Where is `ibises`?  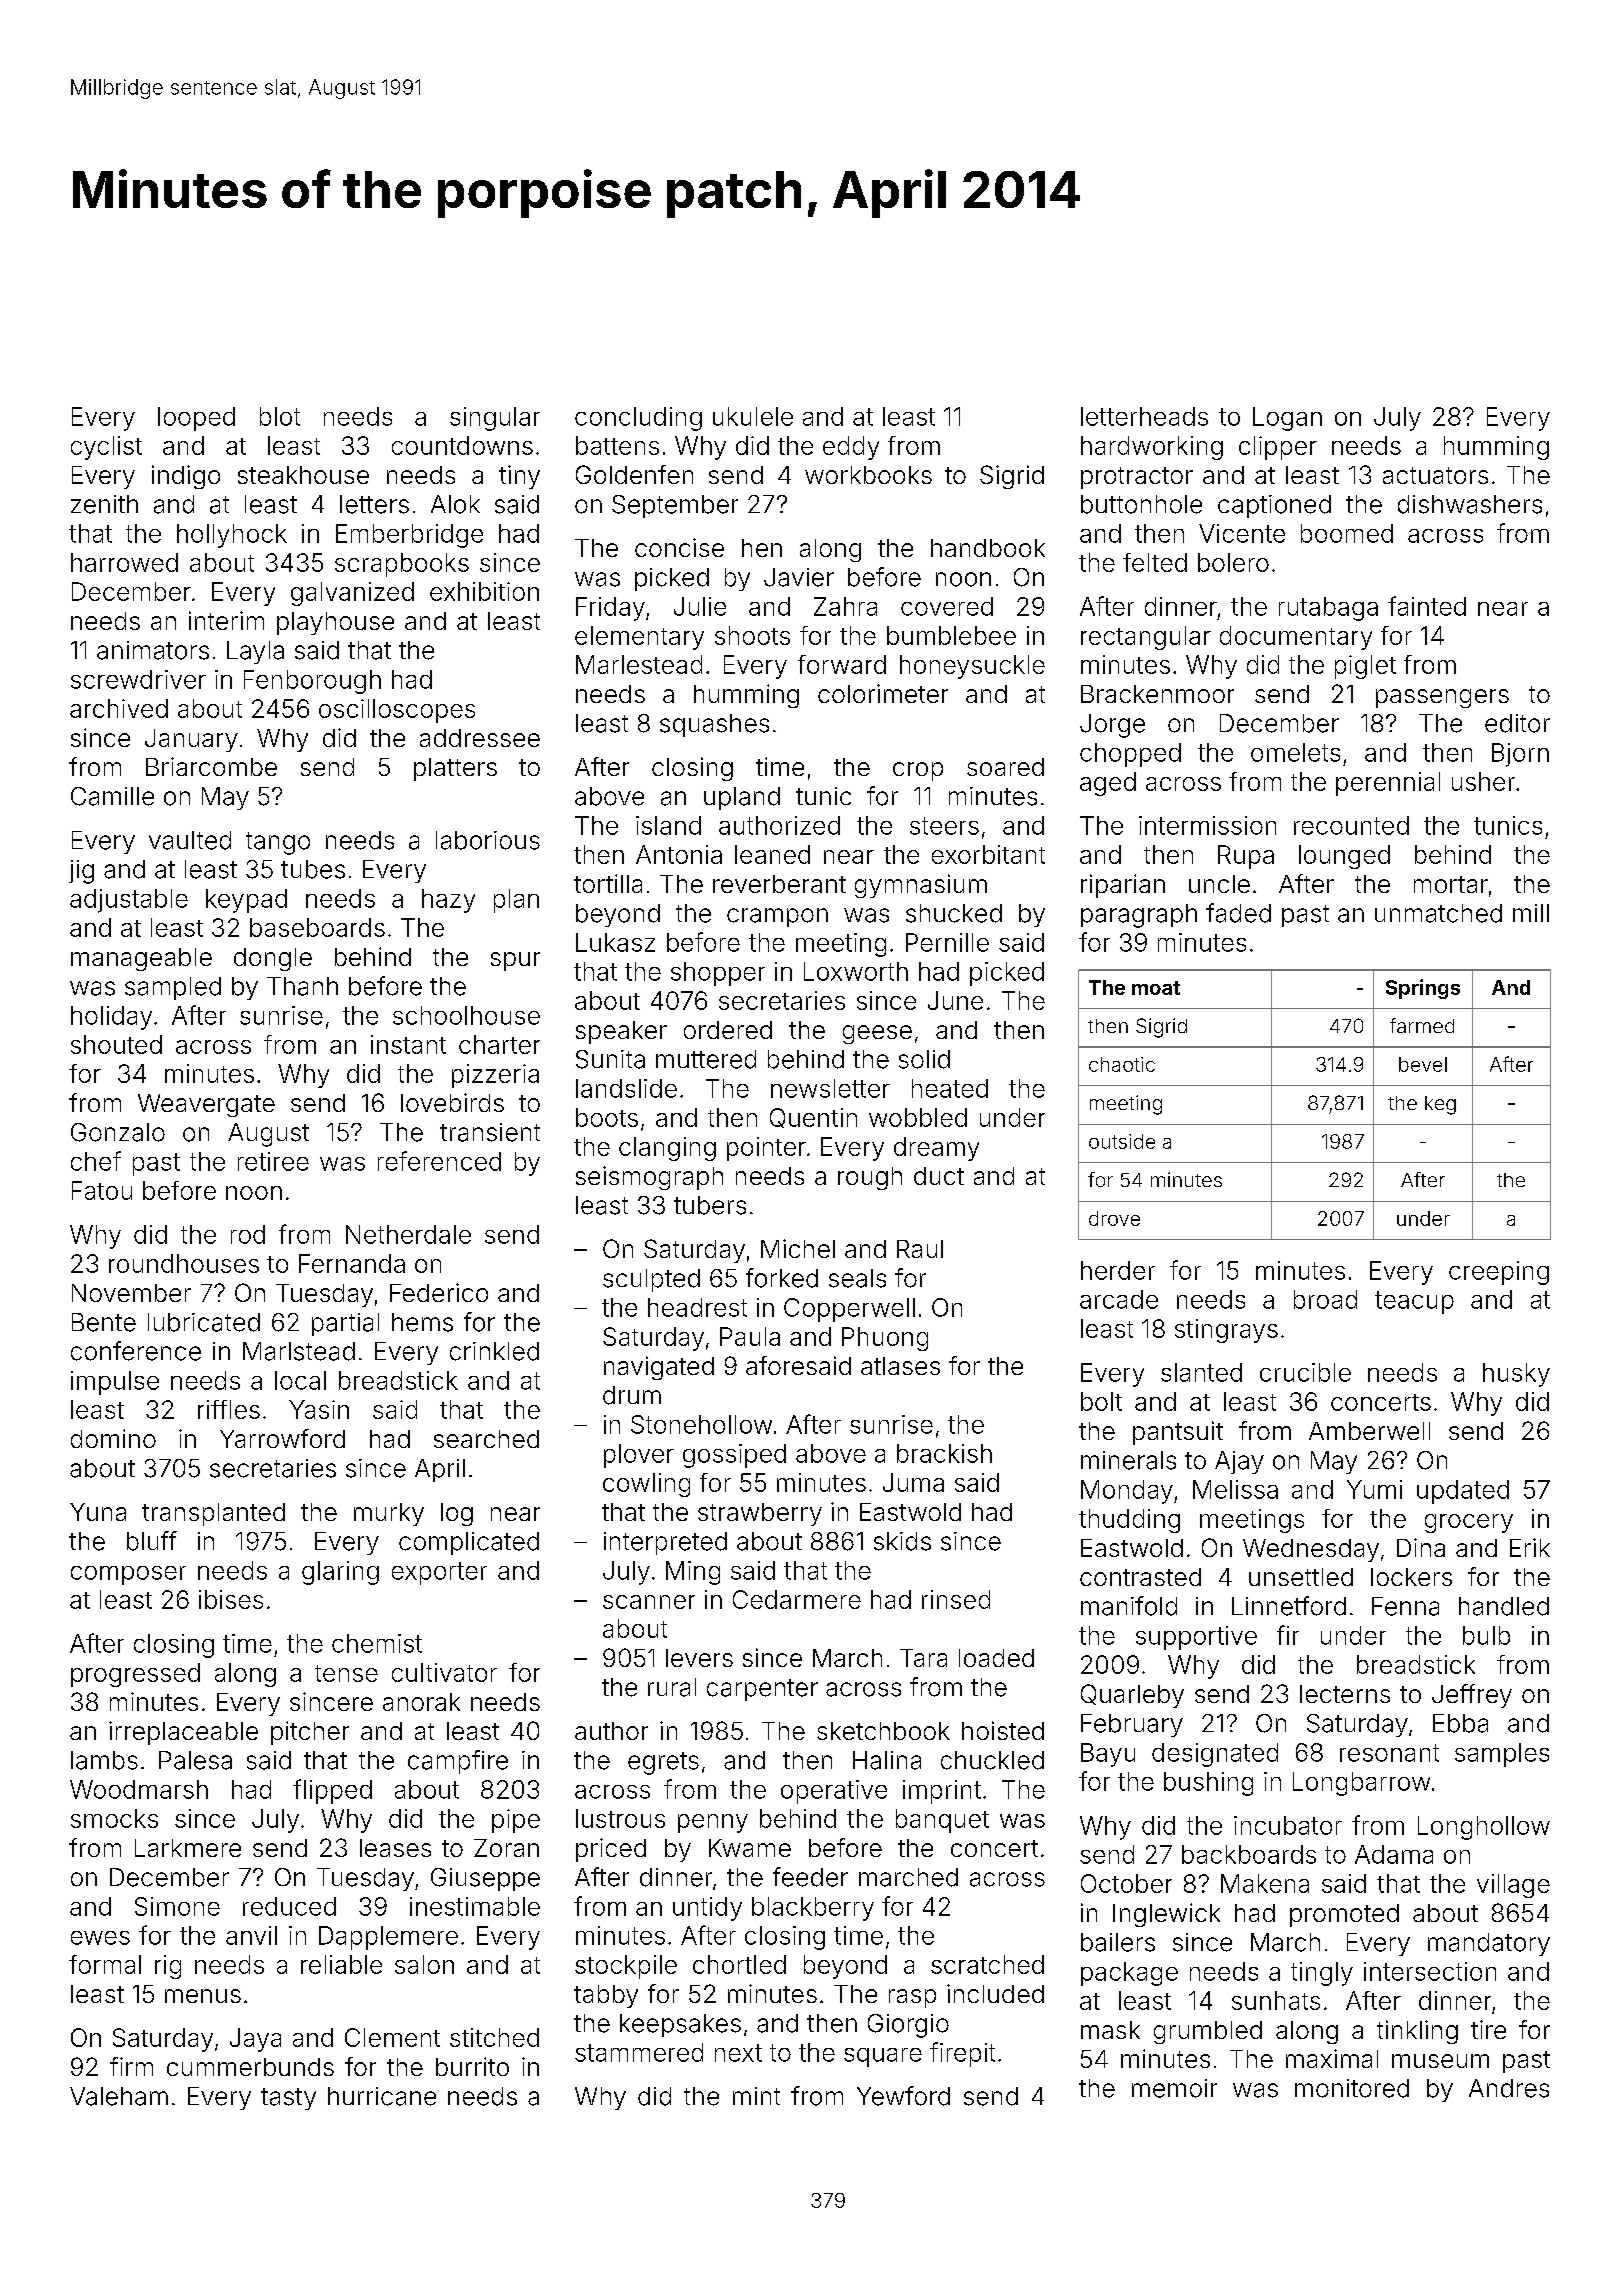 ibises is located at coordinates (231, 1599).
